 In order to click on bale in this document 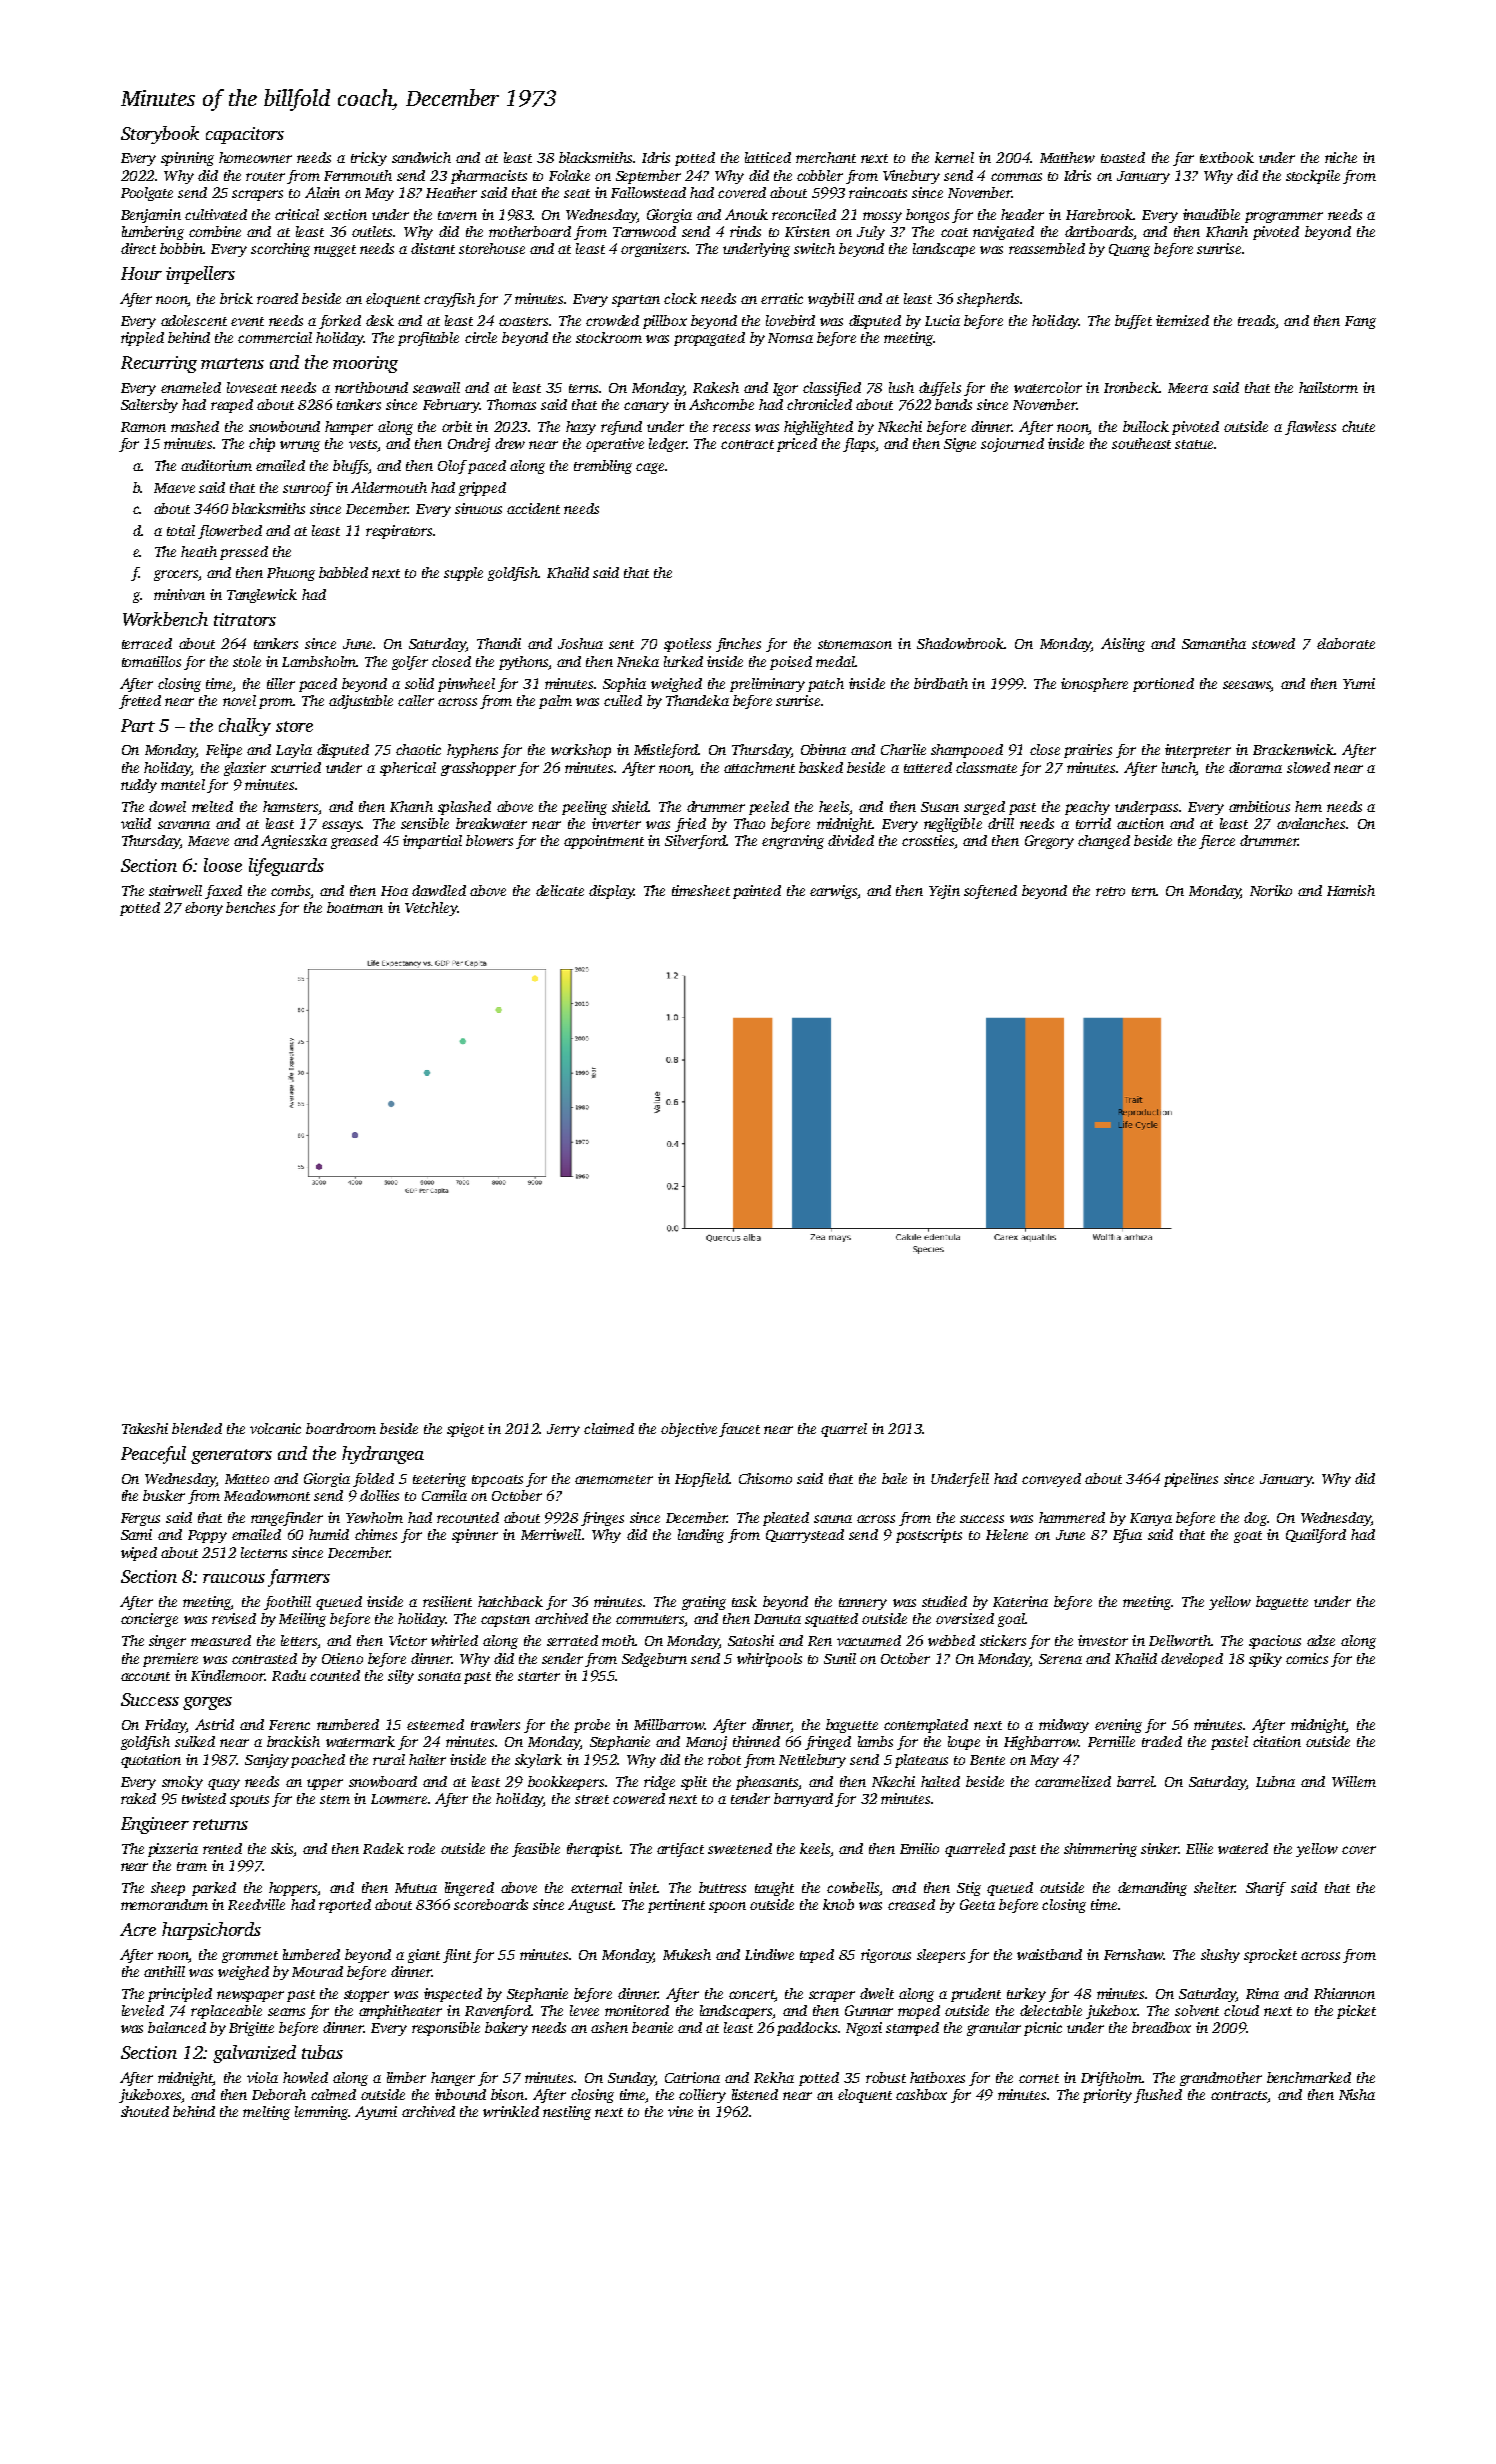, I will do `click(894, 1478)`.
